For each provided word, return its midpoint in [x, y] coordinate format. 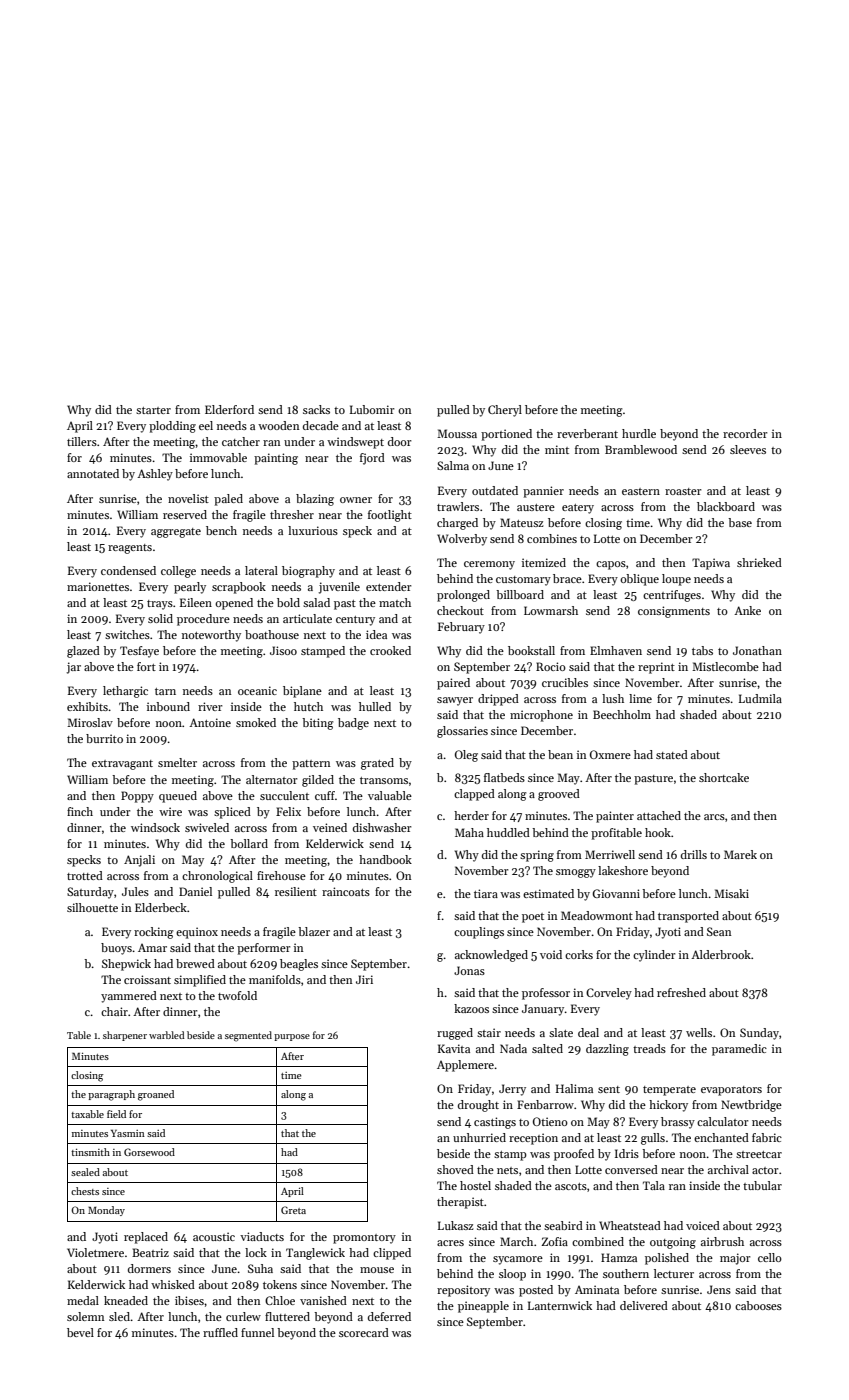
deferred [389, 1316]
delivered [644, 1305]
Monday [106, 1211]
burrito [104, 738]
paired [453, 684]
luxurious [313, 530]
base [740, 522]
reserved [185, 514]
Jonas [469, 970]
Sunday [759, 1034]
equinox [197, 933]
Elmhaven [616, 650]
